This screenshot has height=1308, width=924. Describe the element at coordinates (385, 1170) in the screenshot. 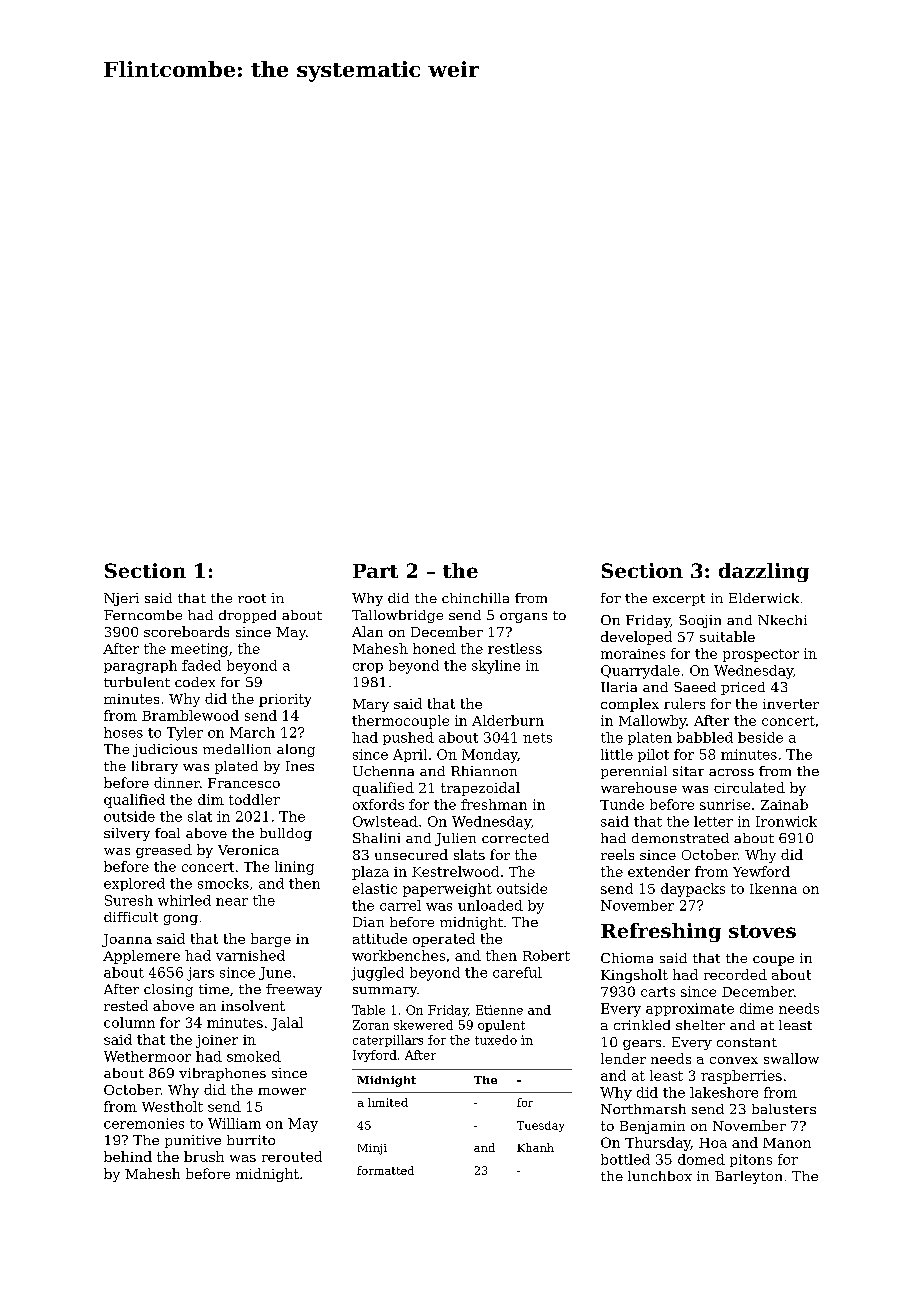

I see `formatted` at that location.
